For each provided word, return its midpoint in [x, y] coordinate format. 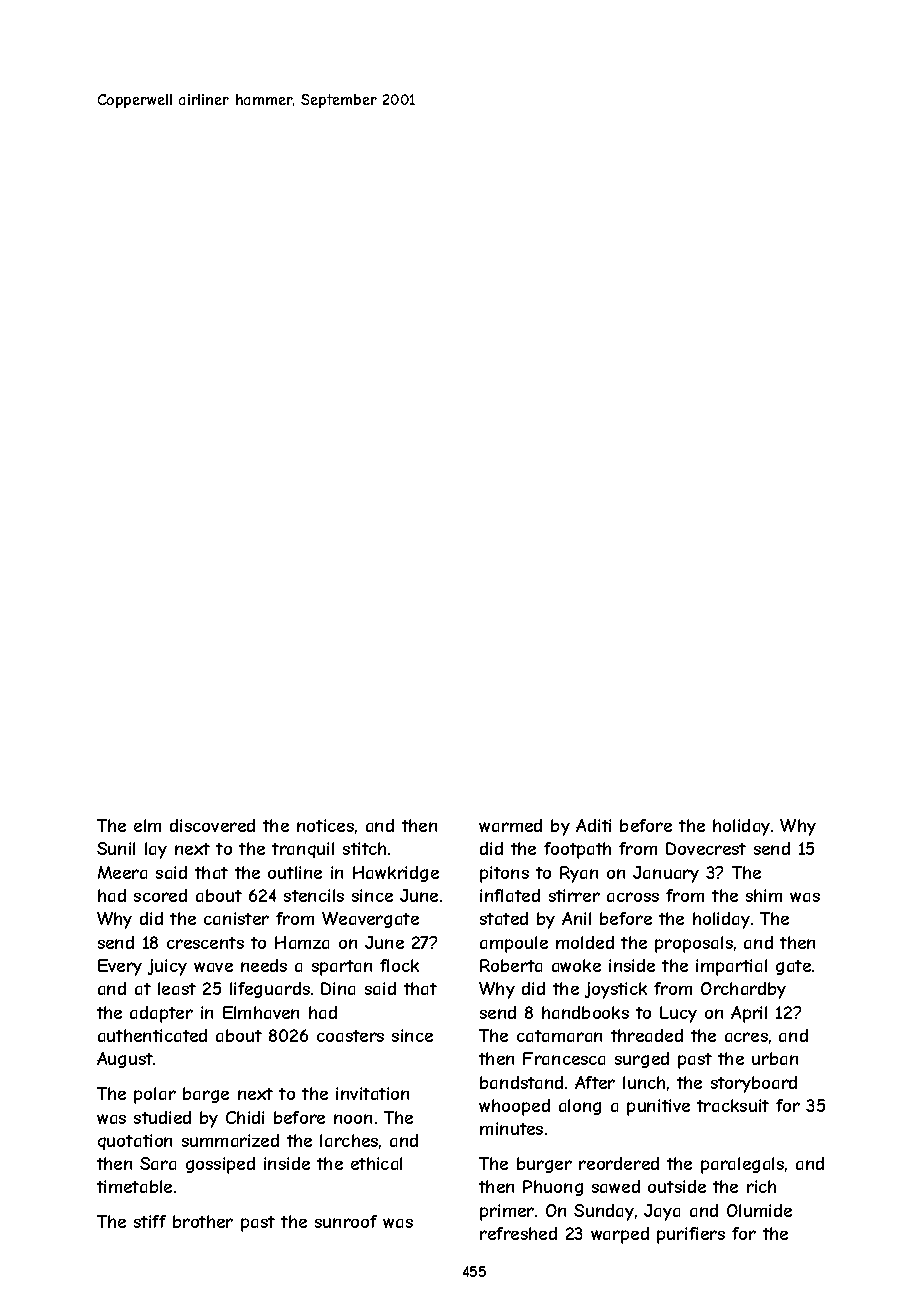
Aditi [593, 825]
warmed [510, 825]
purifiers [691, 1235]
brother [203, 1221]
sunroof [346, 1221]
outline [295, 872]
